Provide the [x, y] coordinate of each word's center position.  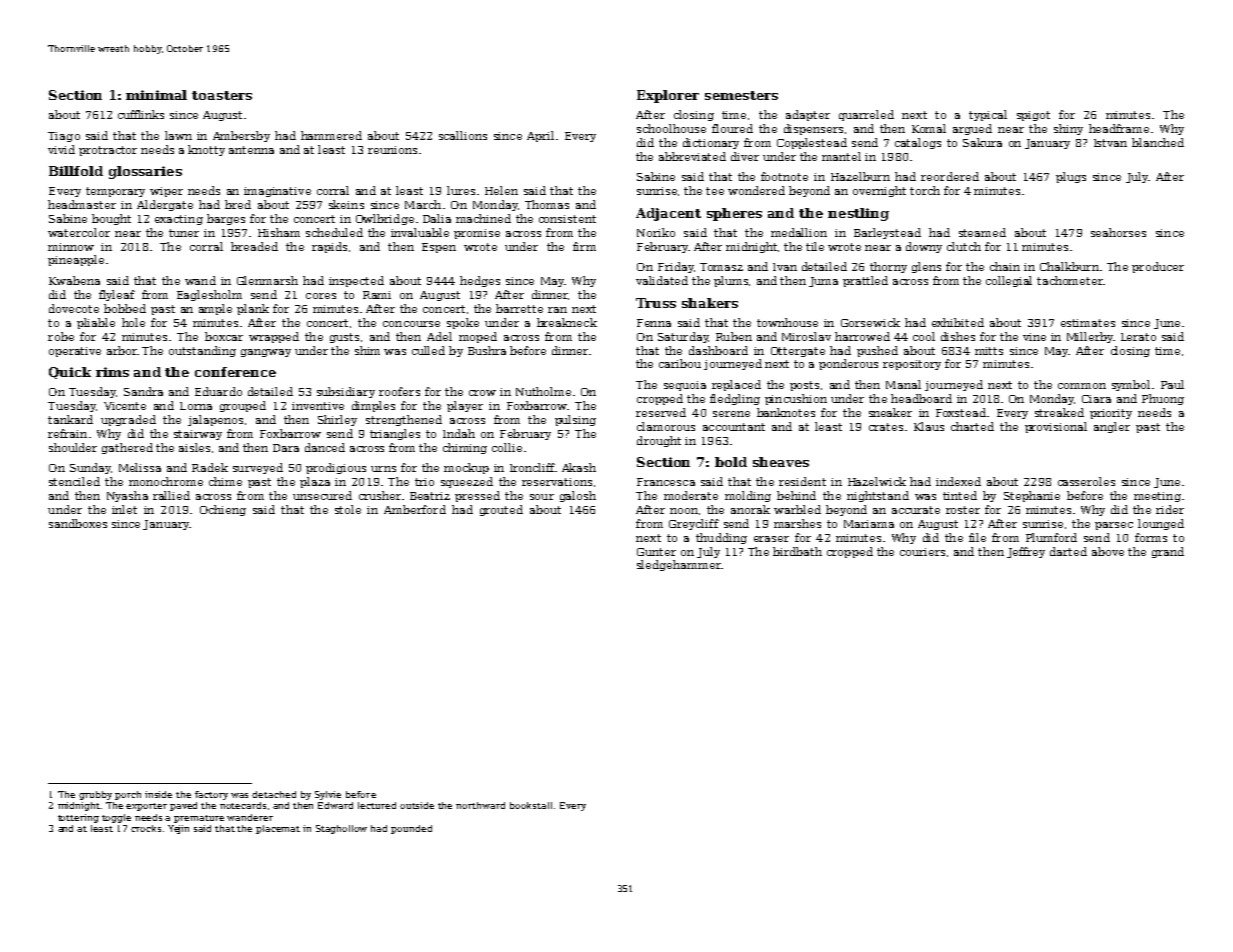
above [1108, 551]
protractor [108, 151]
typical [988, 115]
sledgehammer [679, 565]
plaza [315, 482]
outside [417, 805]
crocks [146, 828]
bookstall [531, 805]
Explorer [668, 96]
